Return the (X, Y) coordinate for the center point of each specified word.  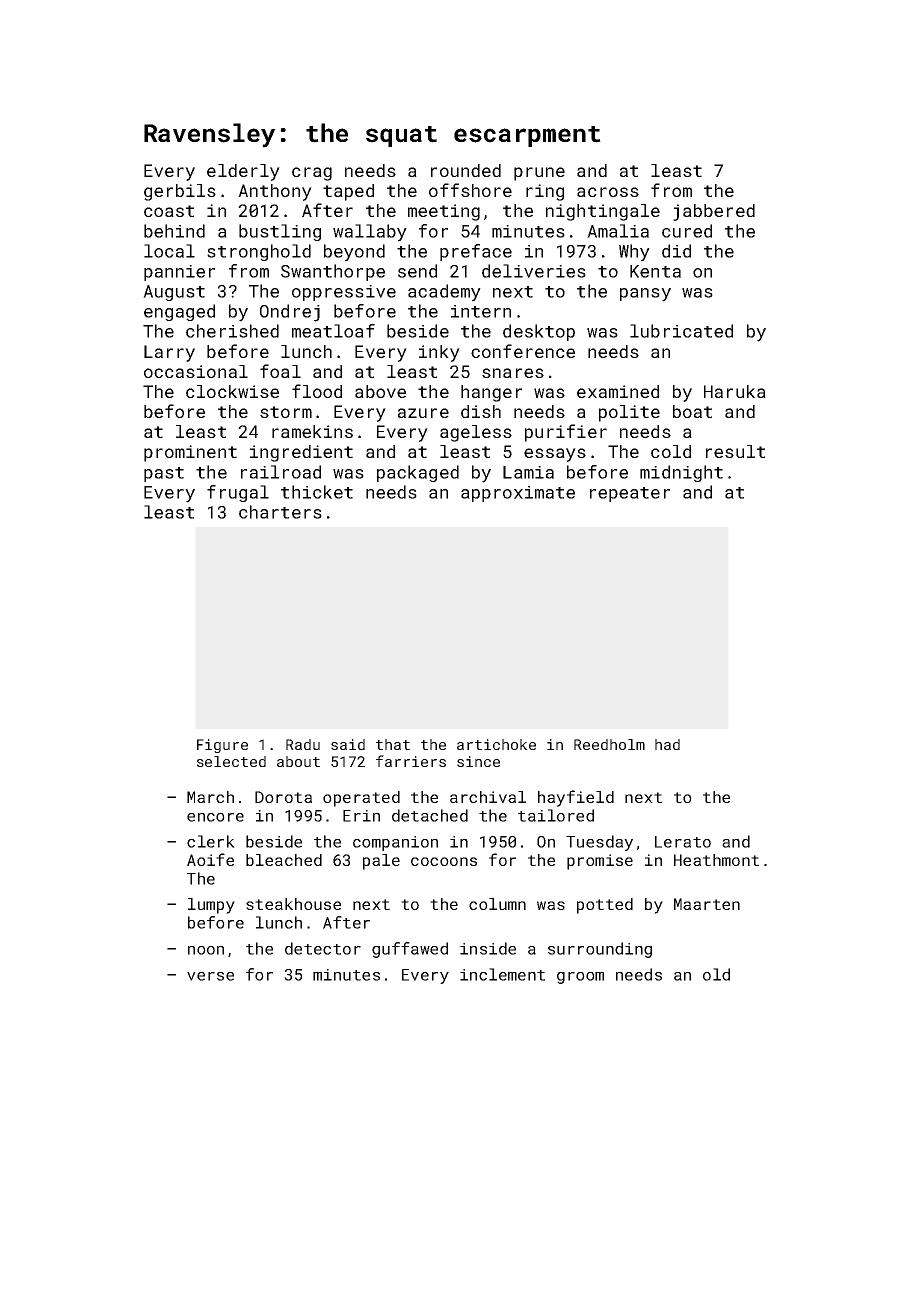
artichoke (496, 744)
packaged (418, 473)
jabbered (714, 212)
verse (210, 976)
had (667, 744)
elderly (243, 172)
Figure (222, 746)
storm (286, 412)
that (393, 744)
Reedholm (609, 744)
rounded (466, 170)
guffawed (410, 950)
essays (555, 455)
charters (280, 512)
